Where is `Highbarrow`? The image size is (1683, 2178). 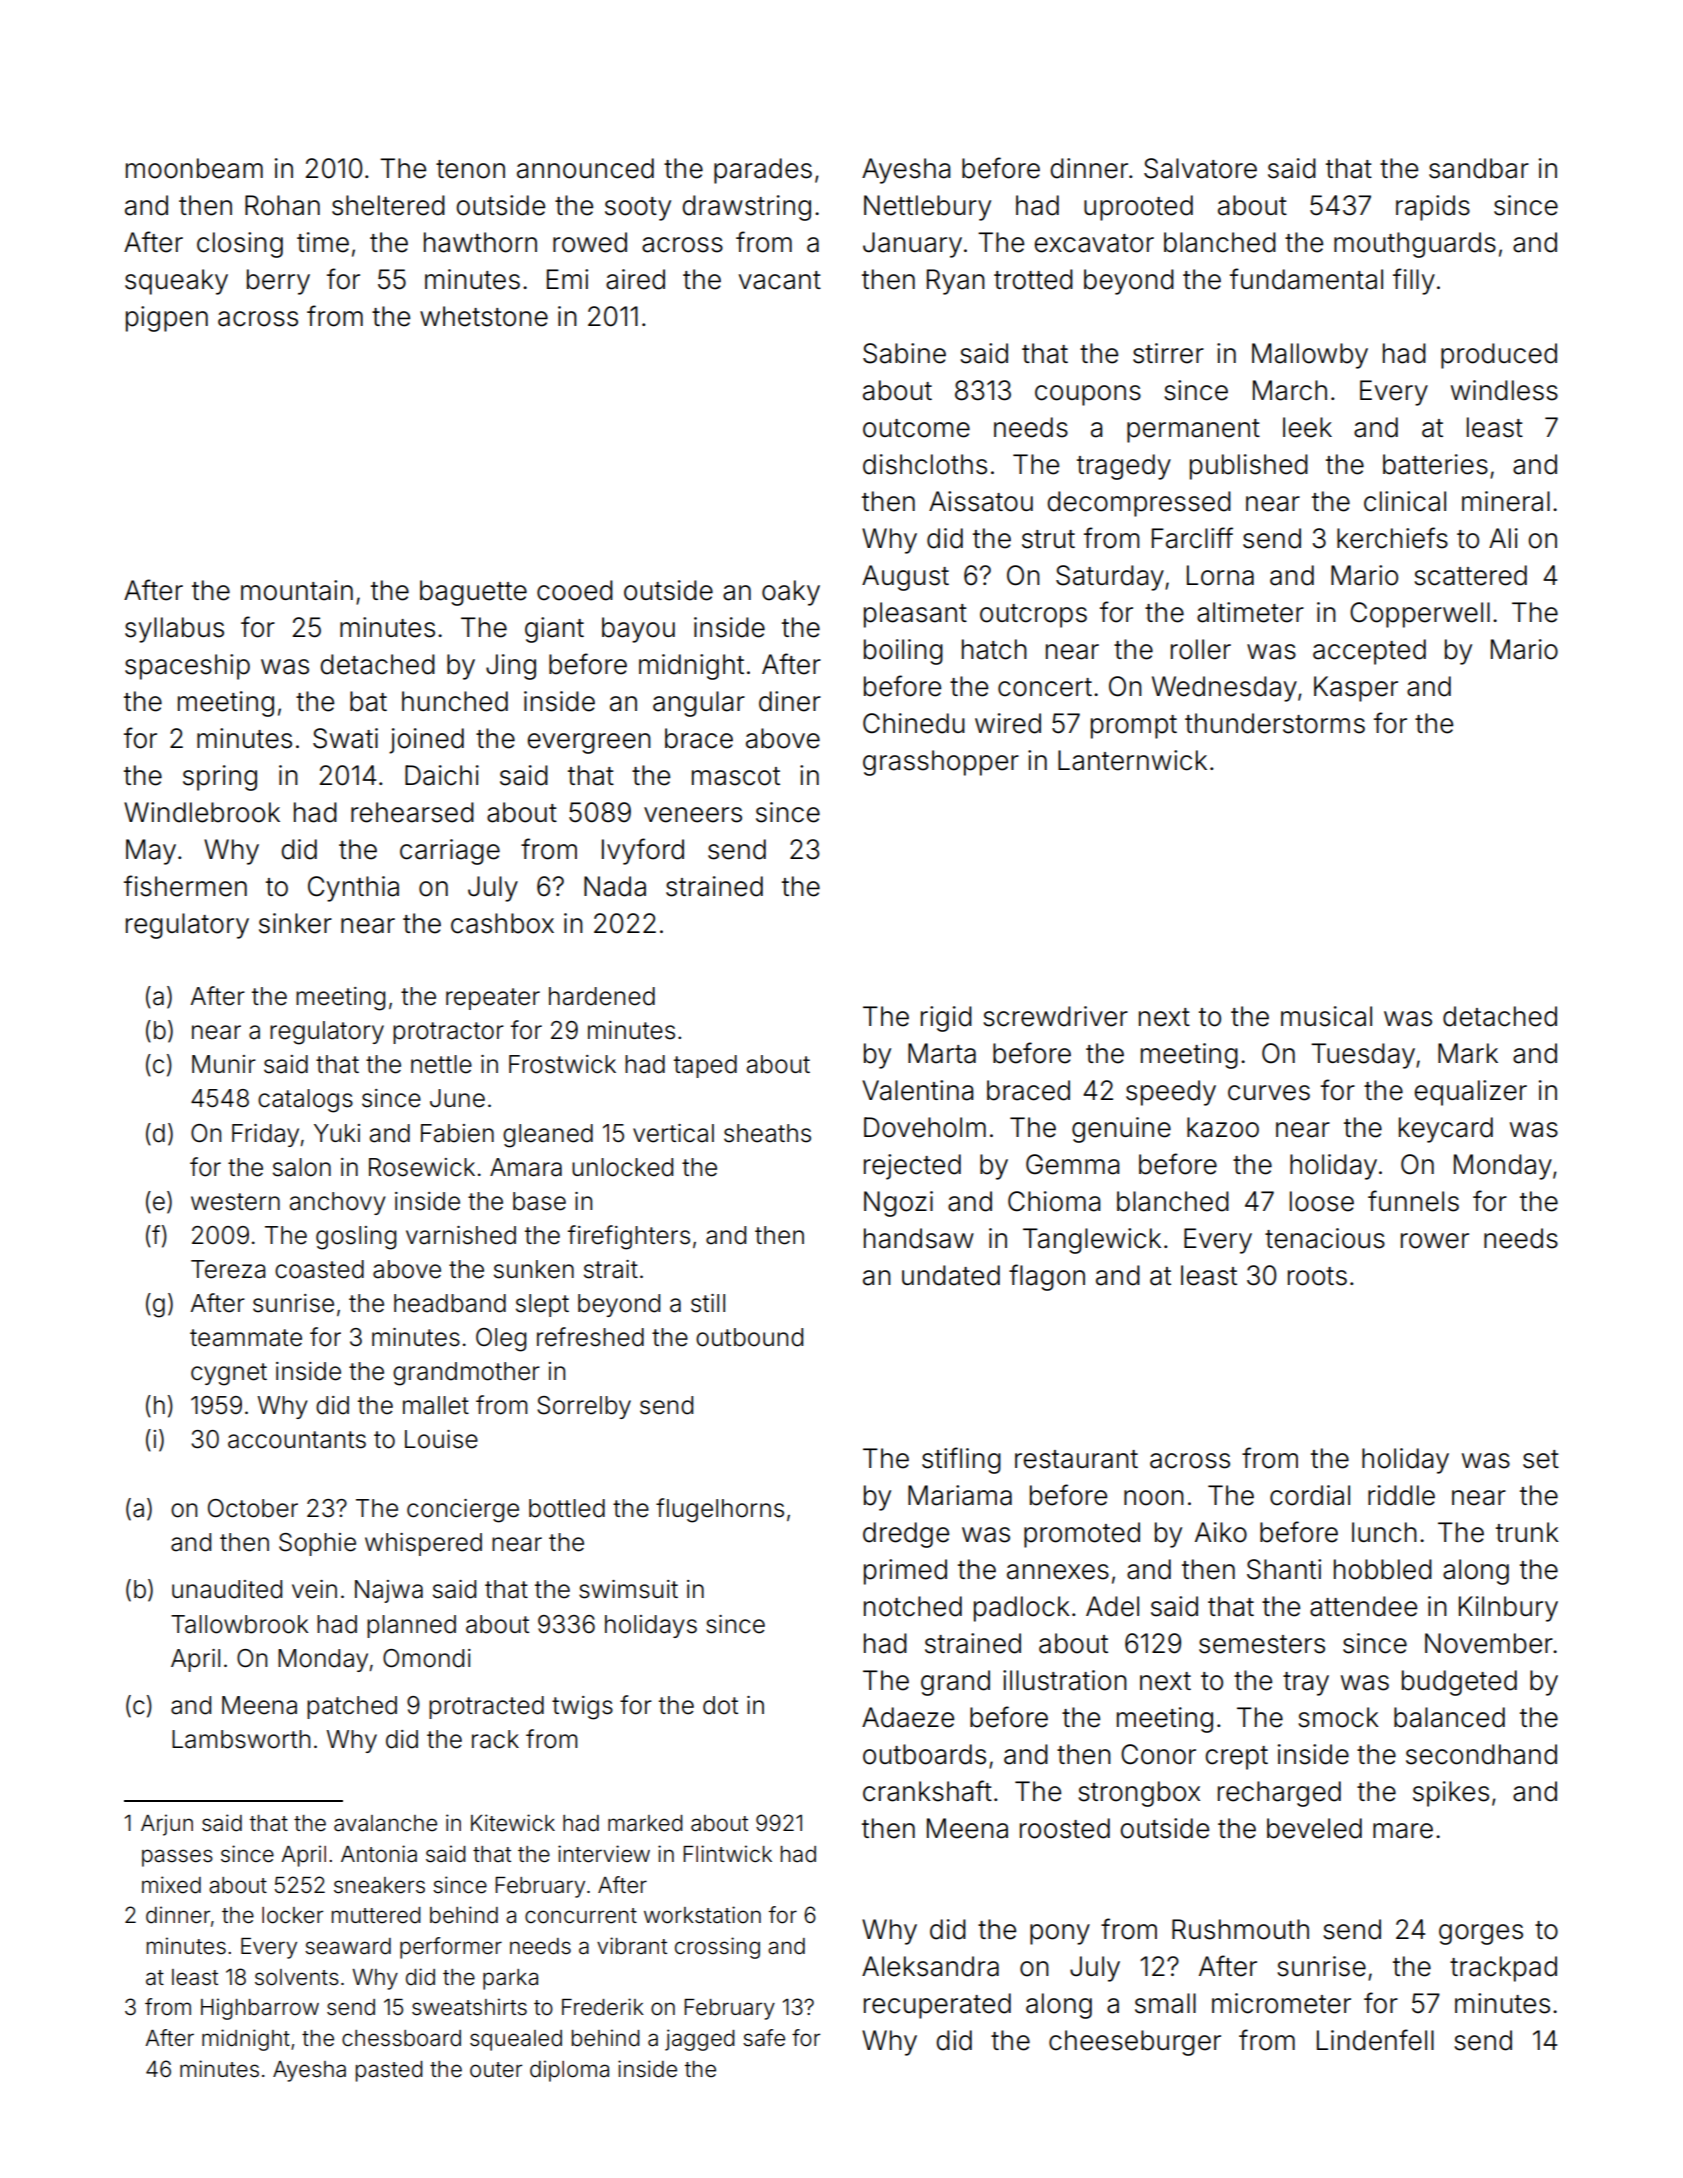 Highbarrow is located at coordinates (260, 2009).
